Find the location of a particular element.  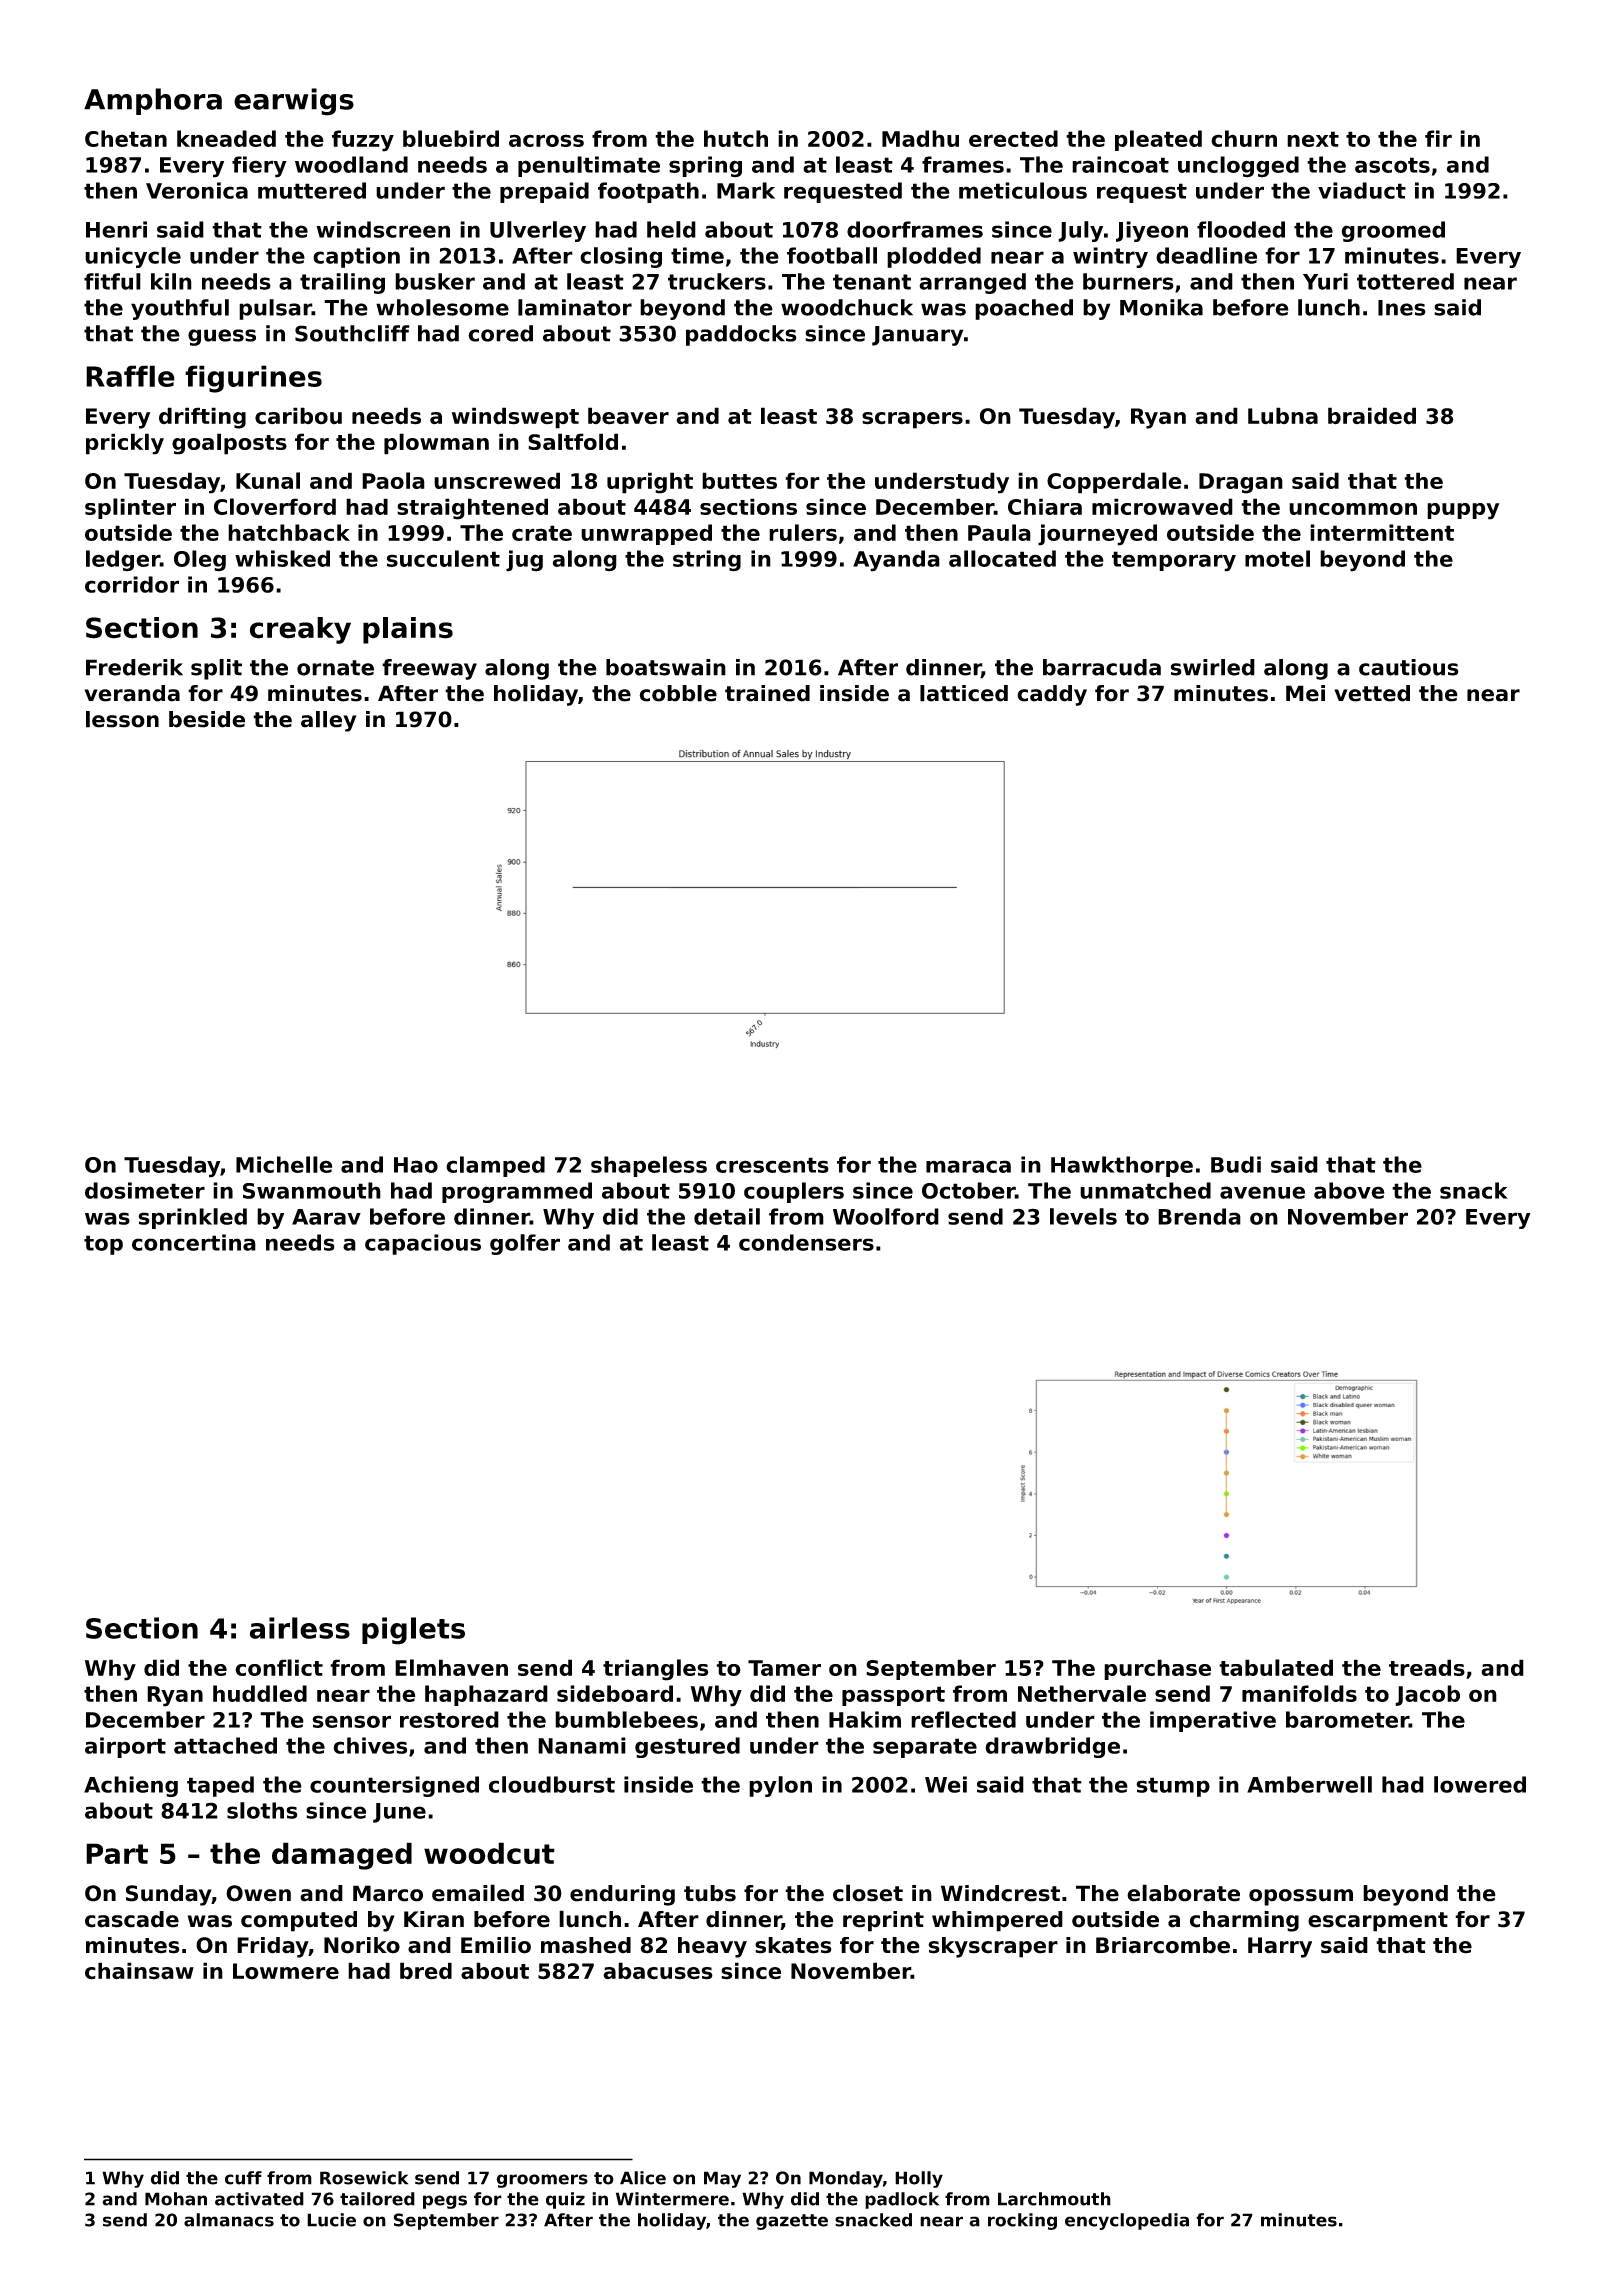

crescents is located at coordinates (772, 1165).
